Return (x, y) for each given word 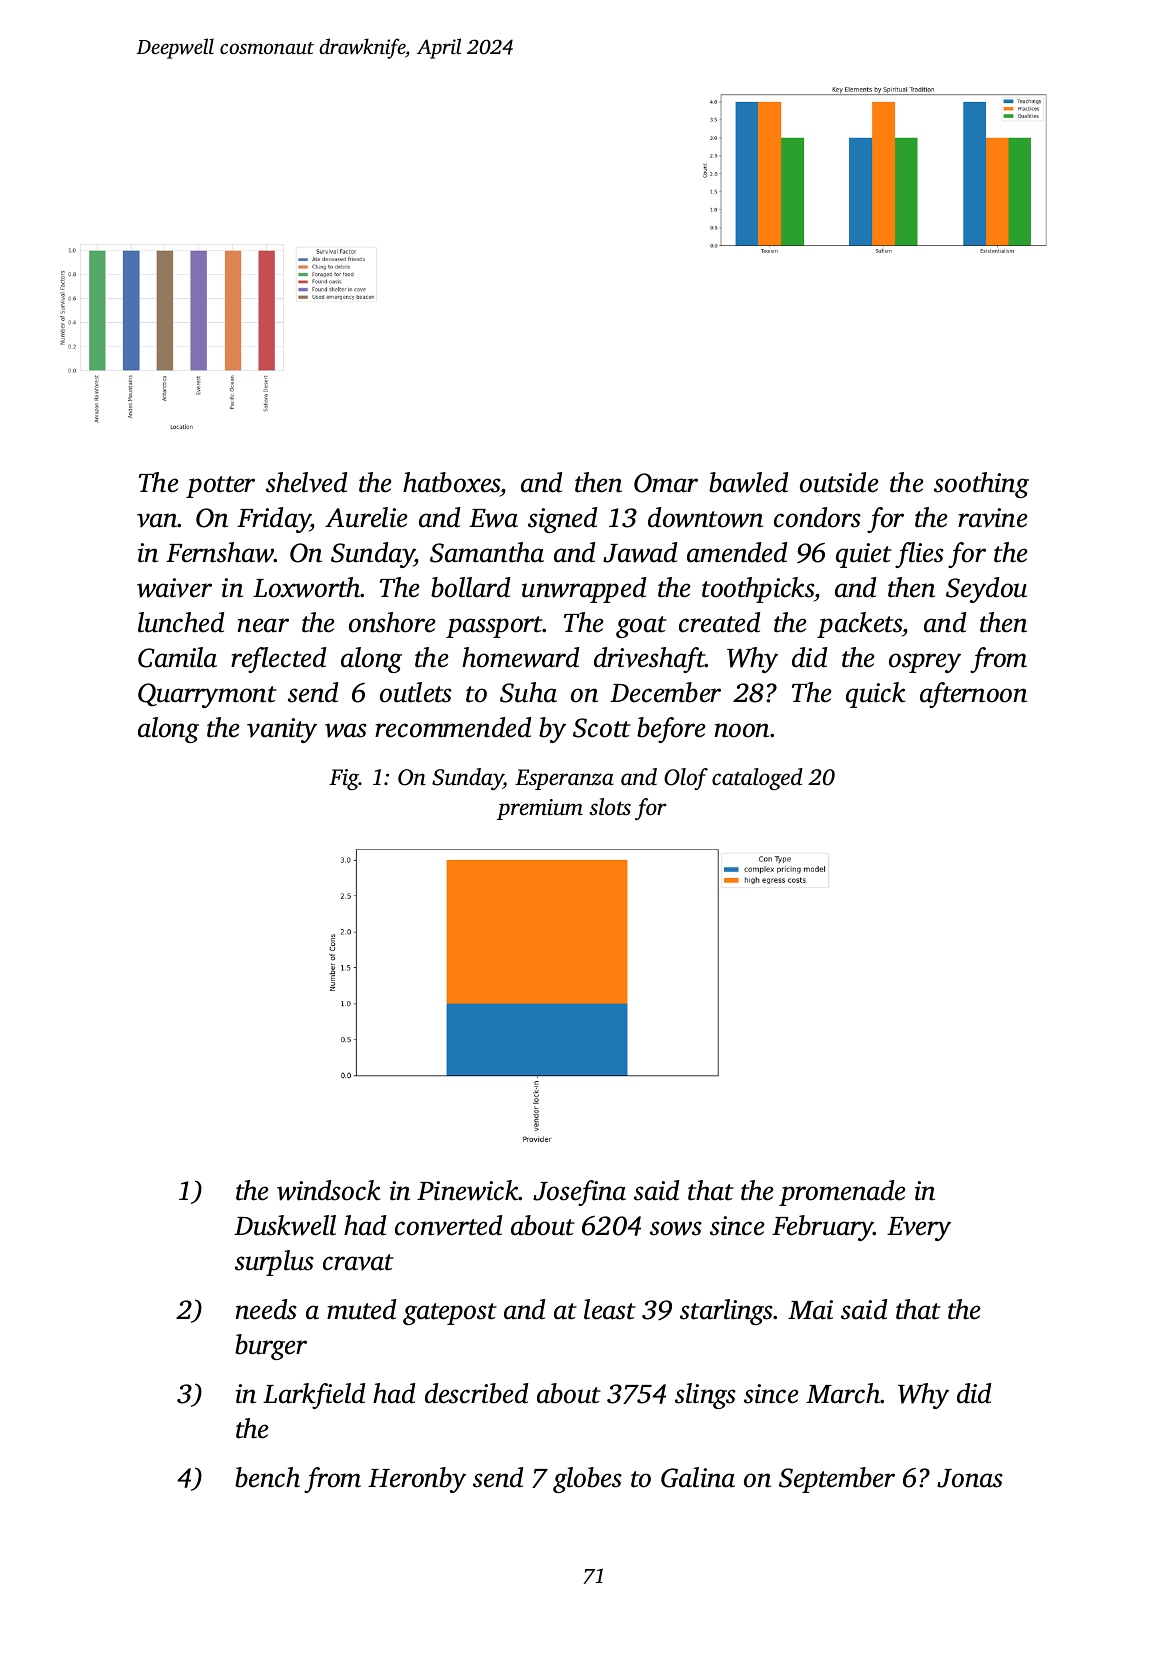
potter (220, 487)
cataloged (757, 779)
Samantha (487, 552)
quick (875, 695)
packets (859, 625)
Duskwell (285, 1225)
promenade (842, 1193)
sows (676, 1228)
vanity (282, 730)
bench (267, 1477)
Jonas (970, 1478)
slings (705, 1396)
